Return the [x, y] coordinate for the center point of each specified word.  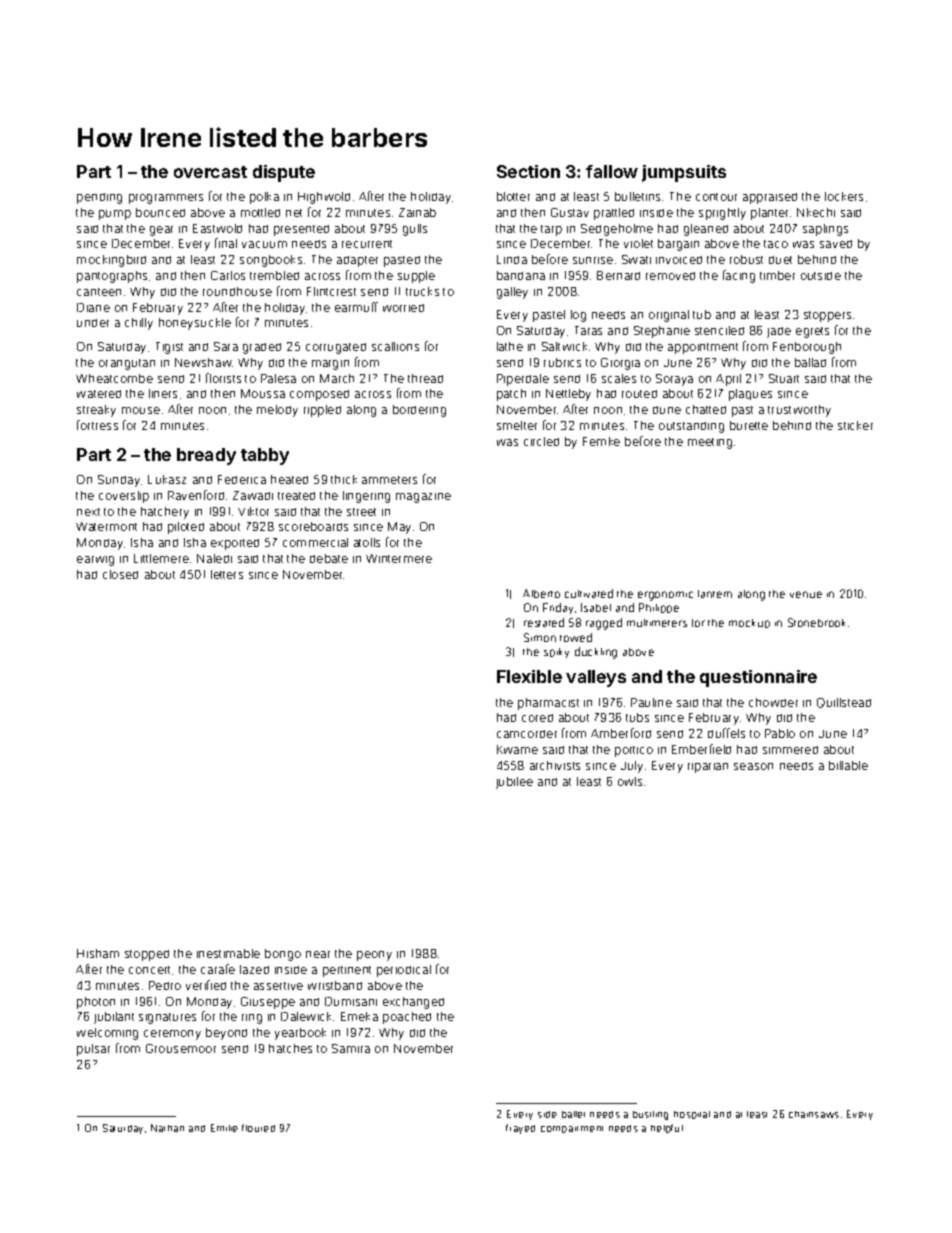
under [93, 323]
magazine [423, 498]
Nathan [167, 1128]
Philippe [659, 608]
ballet [573, 1114]
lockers [844, 196]
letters [227, 574]
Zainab [417, 212]
